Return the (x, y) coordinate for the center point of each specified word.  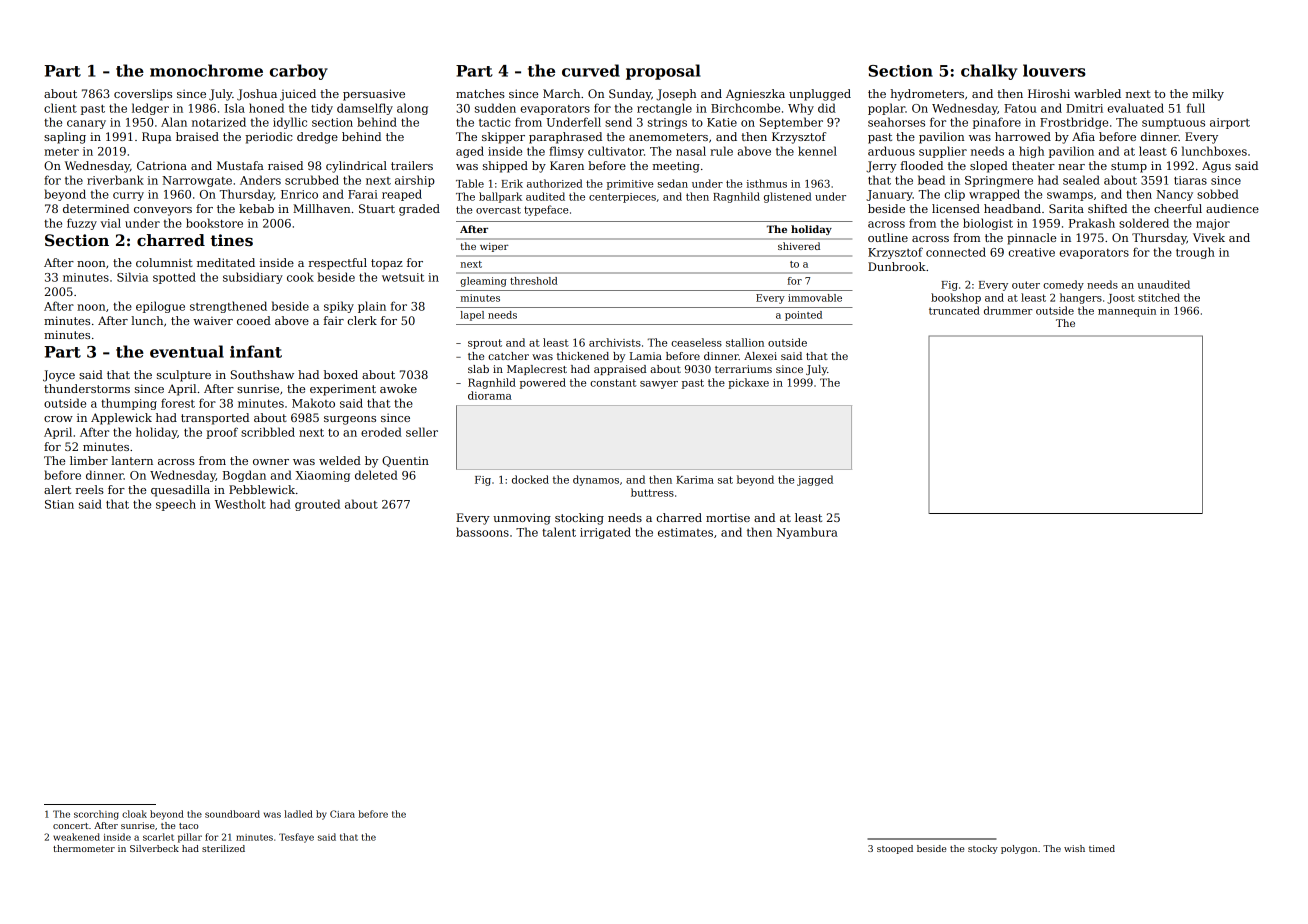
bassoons (482, 532)
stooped (895, 849)
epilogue (160, 307)
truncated (954, 310)
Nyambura (807, 533)
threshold (534, 281)
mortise (728, 517)
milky (1208, 95)
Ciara (342, 814)
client (60, 108)
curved (591, 70)
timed (1102, 848)
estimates (685, 532)
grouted (317, 505)
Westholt (240, 504)
